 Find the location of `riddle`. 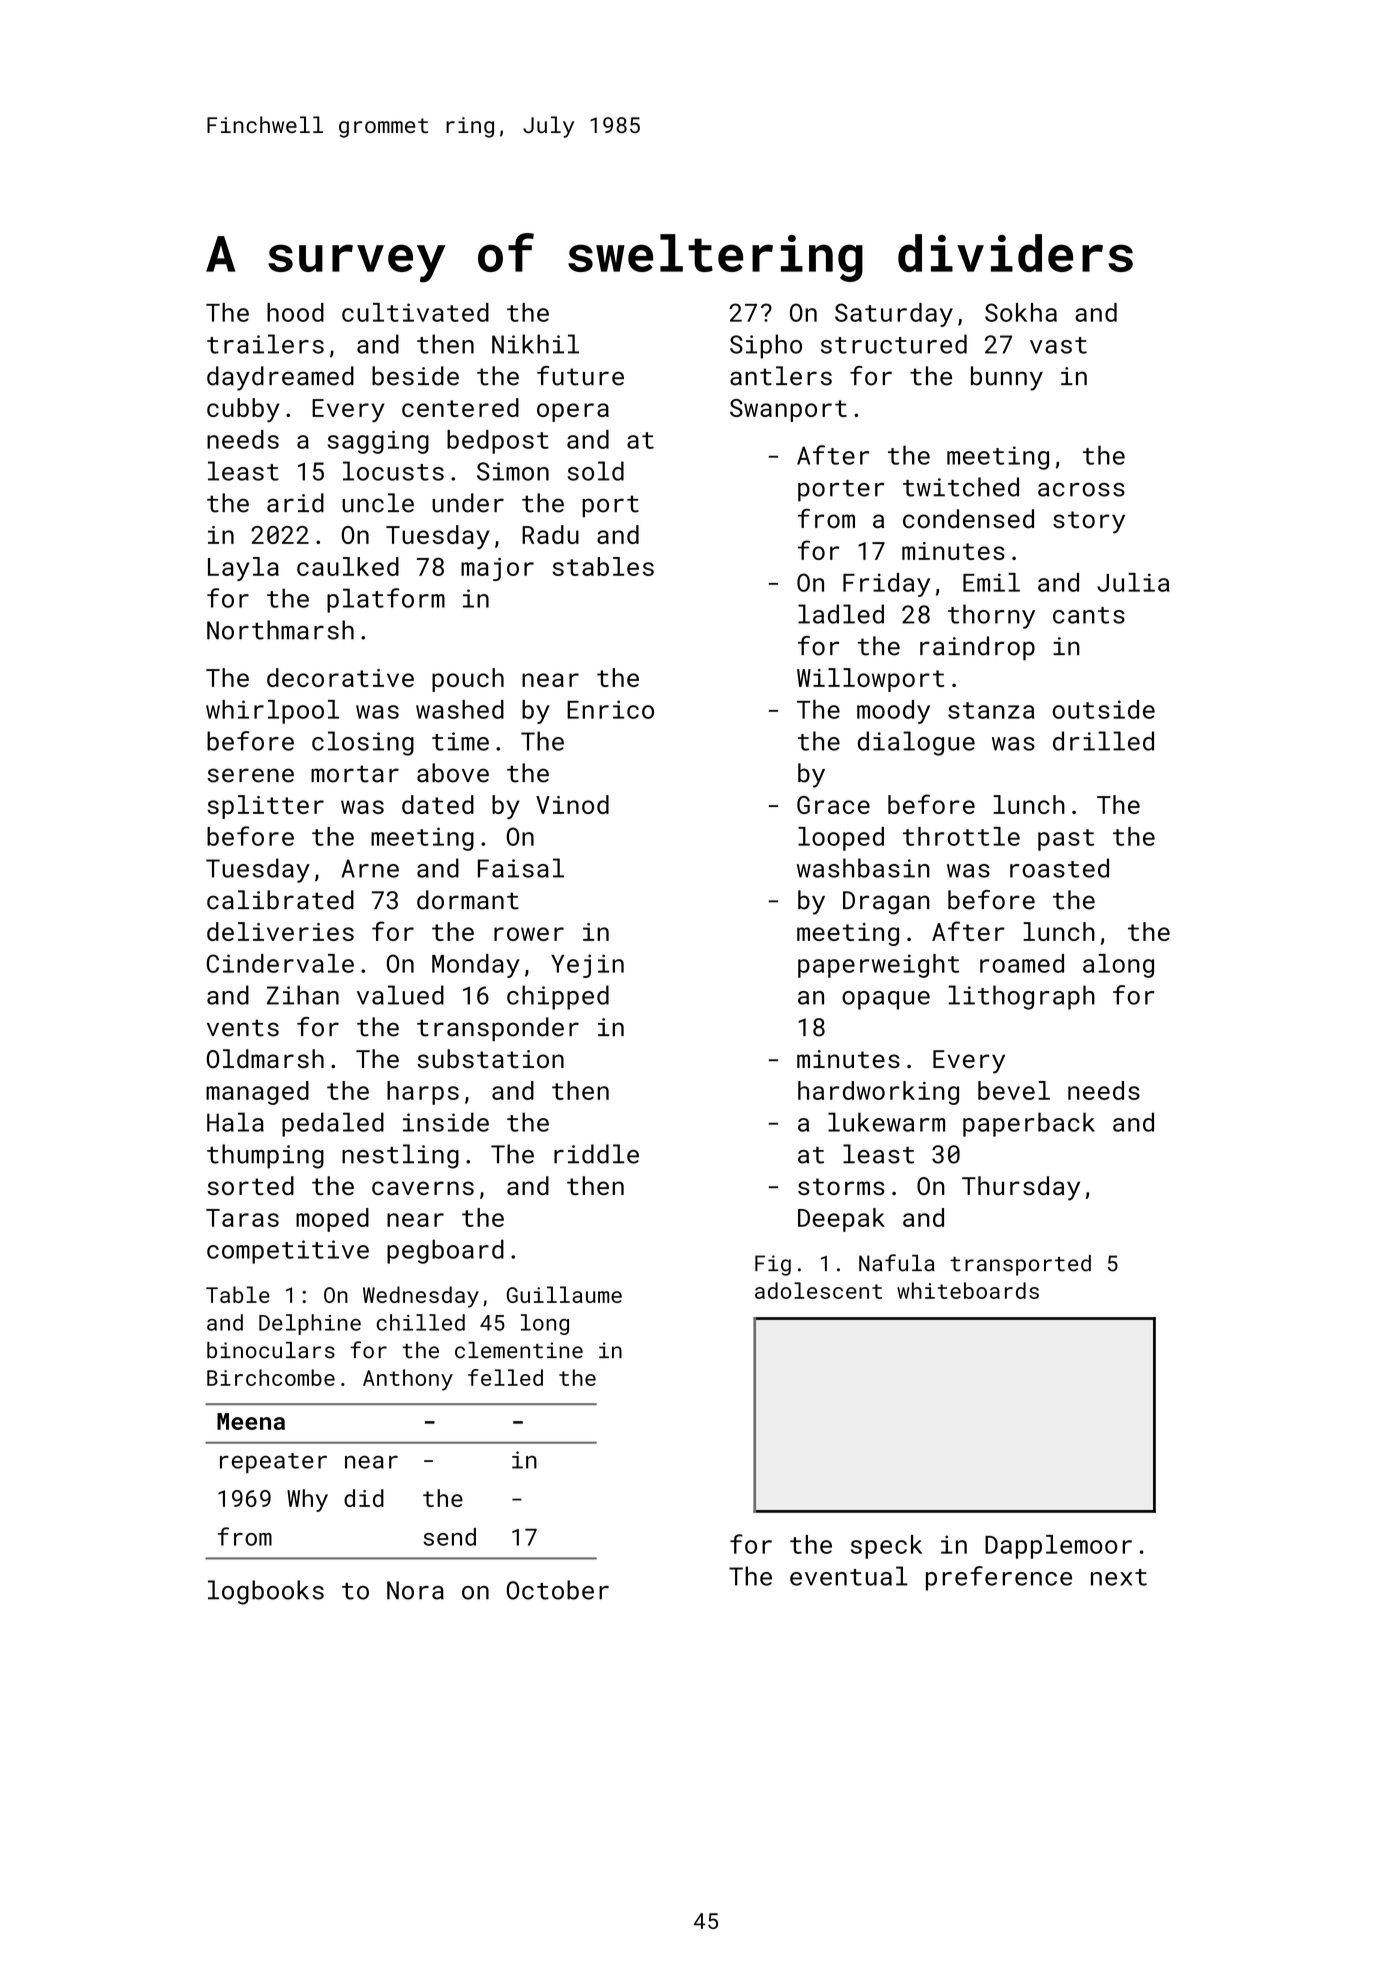

riddle is located at coordinates (596, 1154).
